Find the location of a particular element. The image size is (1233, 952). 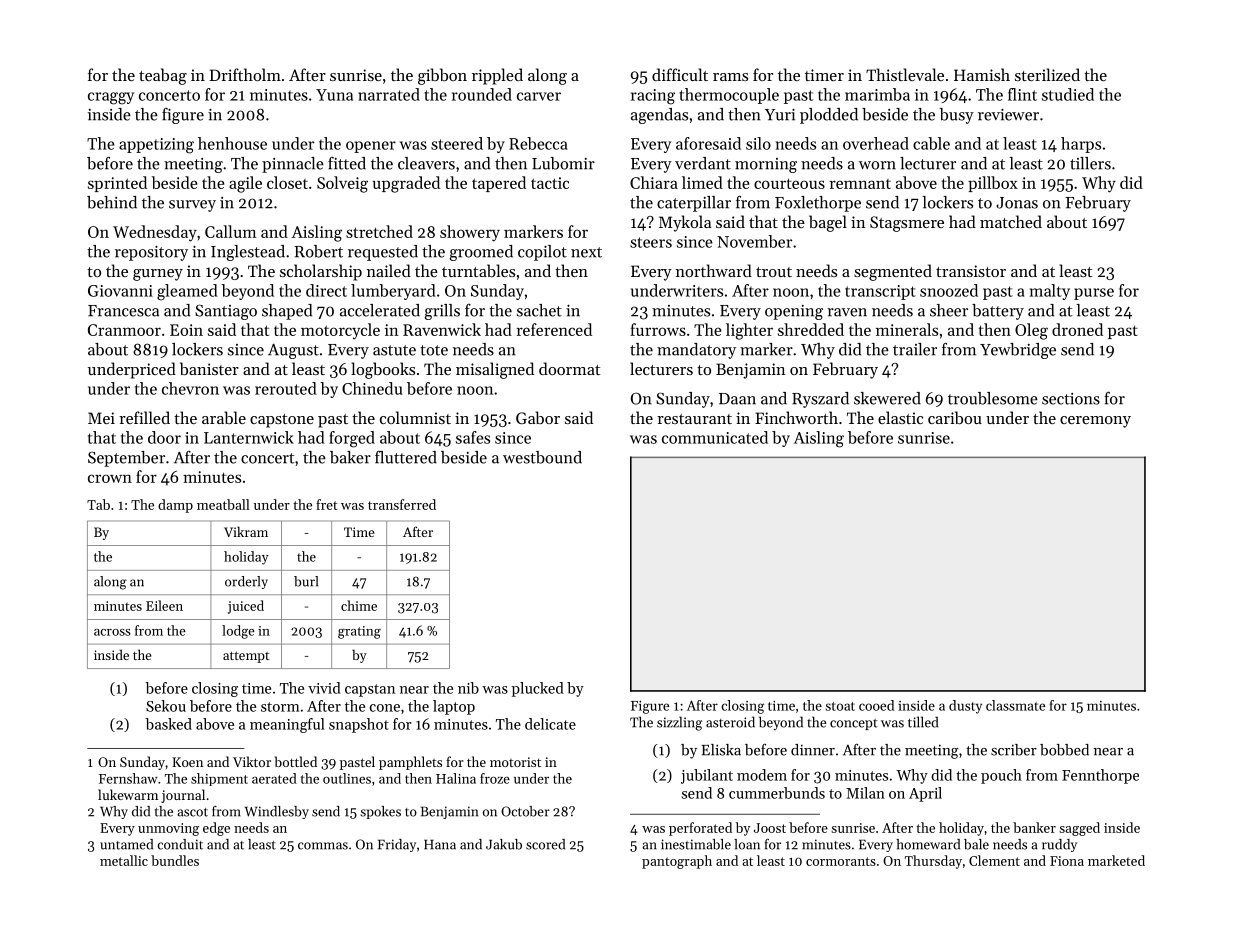

Jakub is located at coordinates (504, 844).
